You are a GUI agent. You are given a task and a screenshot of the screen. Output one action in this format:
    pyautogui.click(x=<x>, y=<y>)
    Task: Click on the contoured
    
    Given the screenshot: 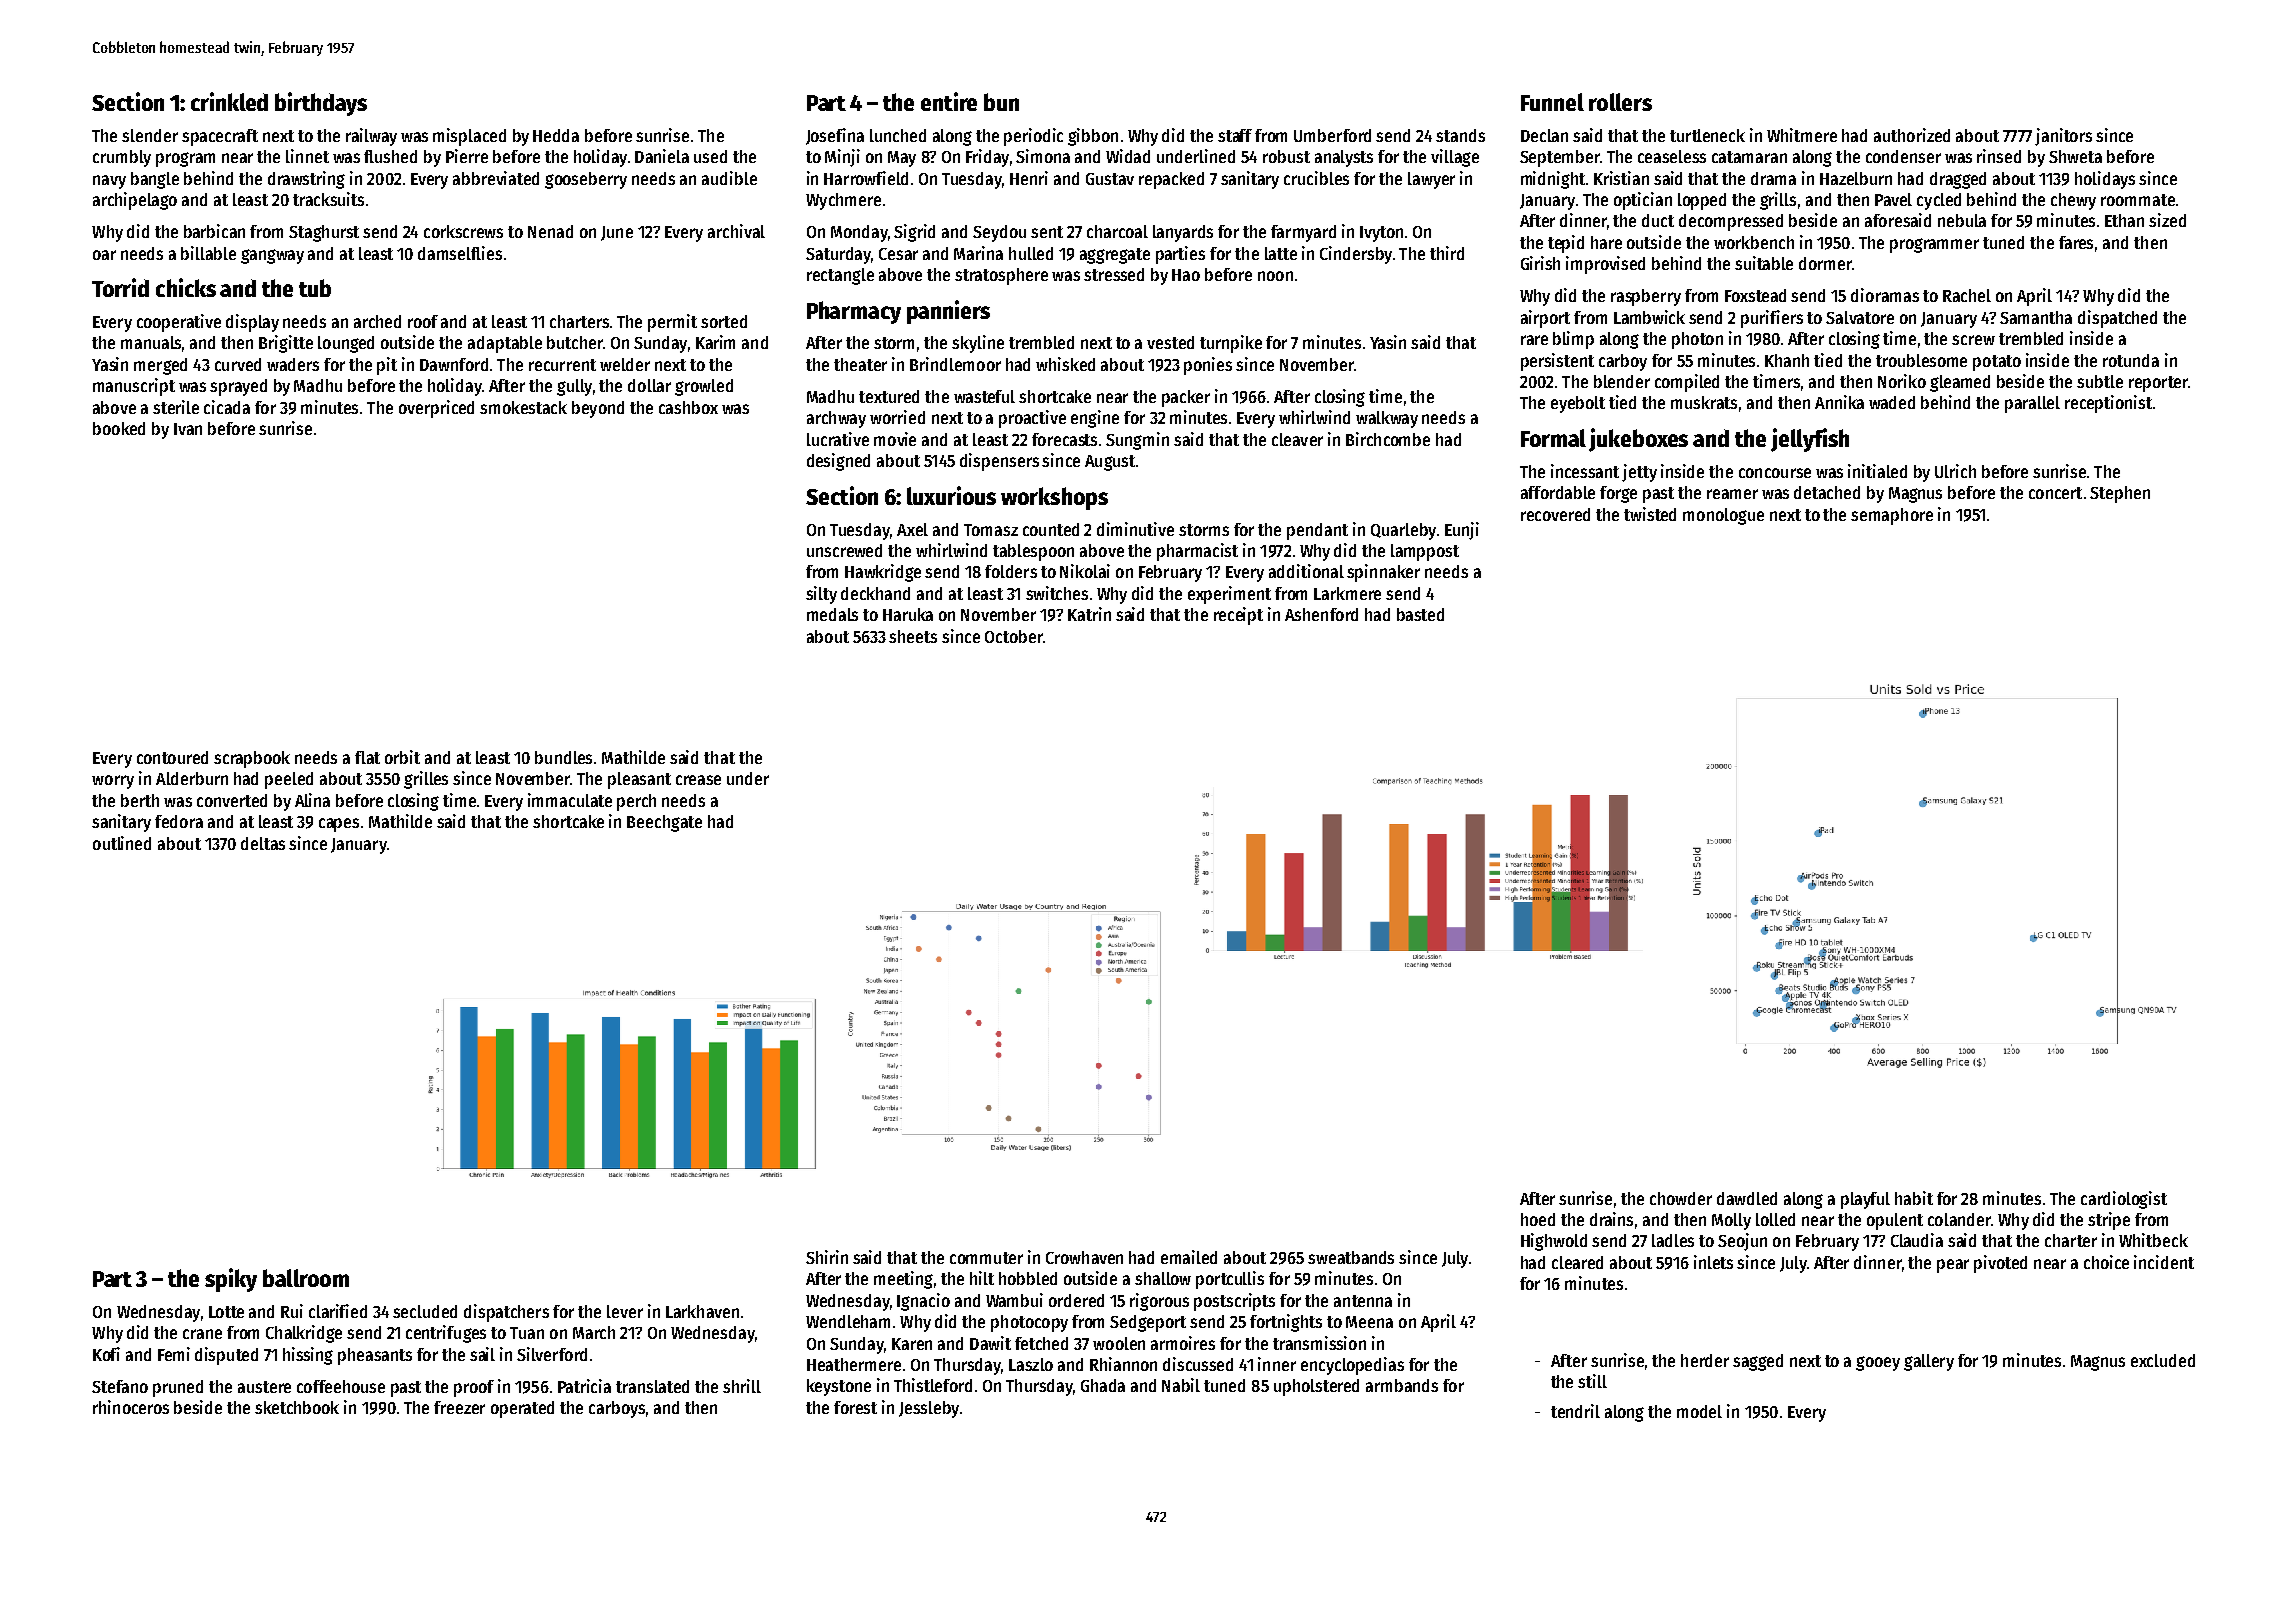 What is the action you would take?
    pyautogui.click(x=172, y=757)
